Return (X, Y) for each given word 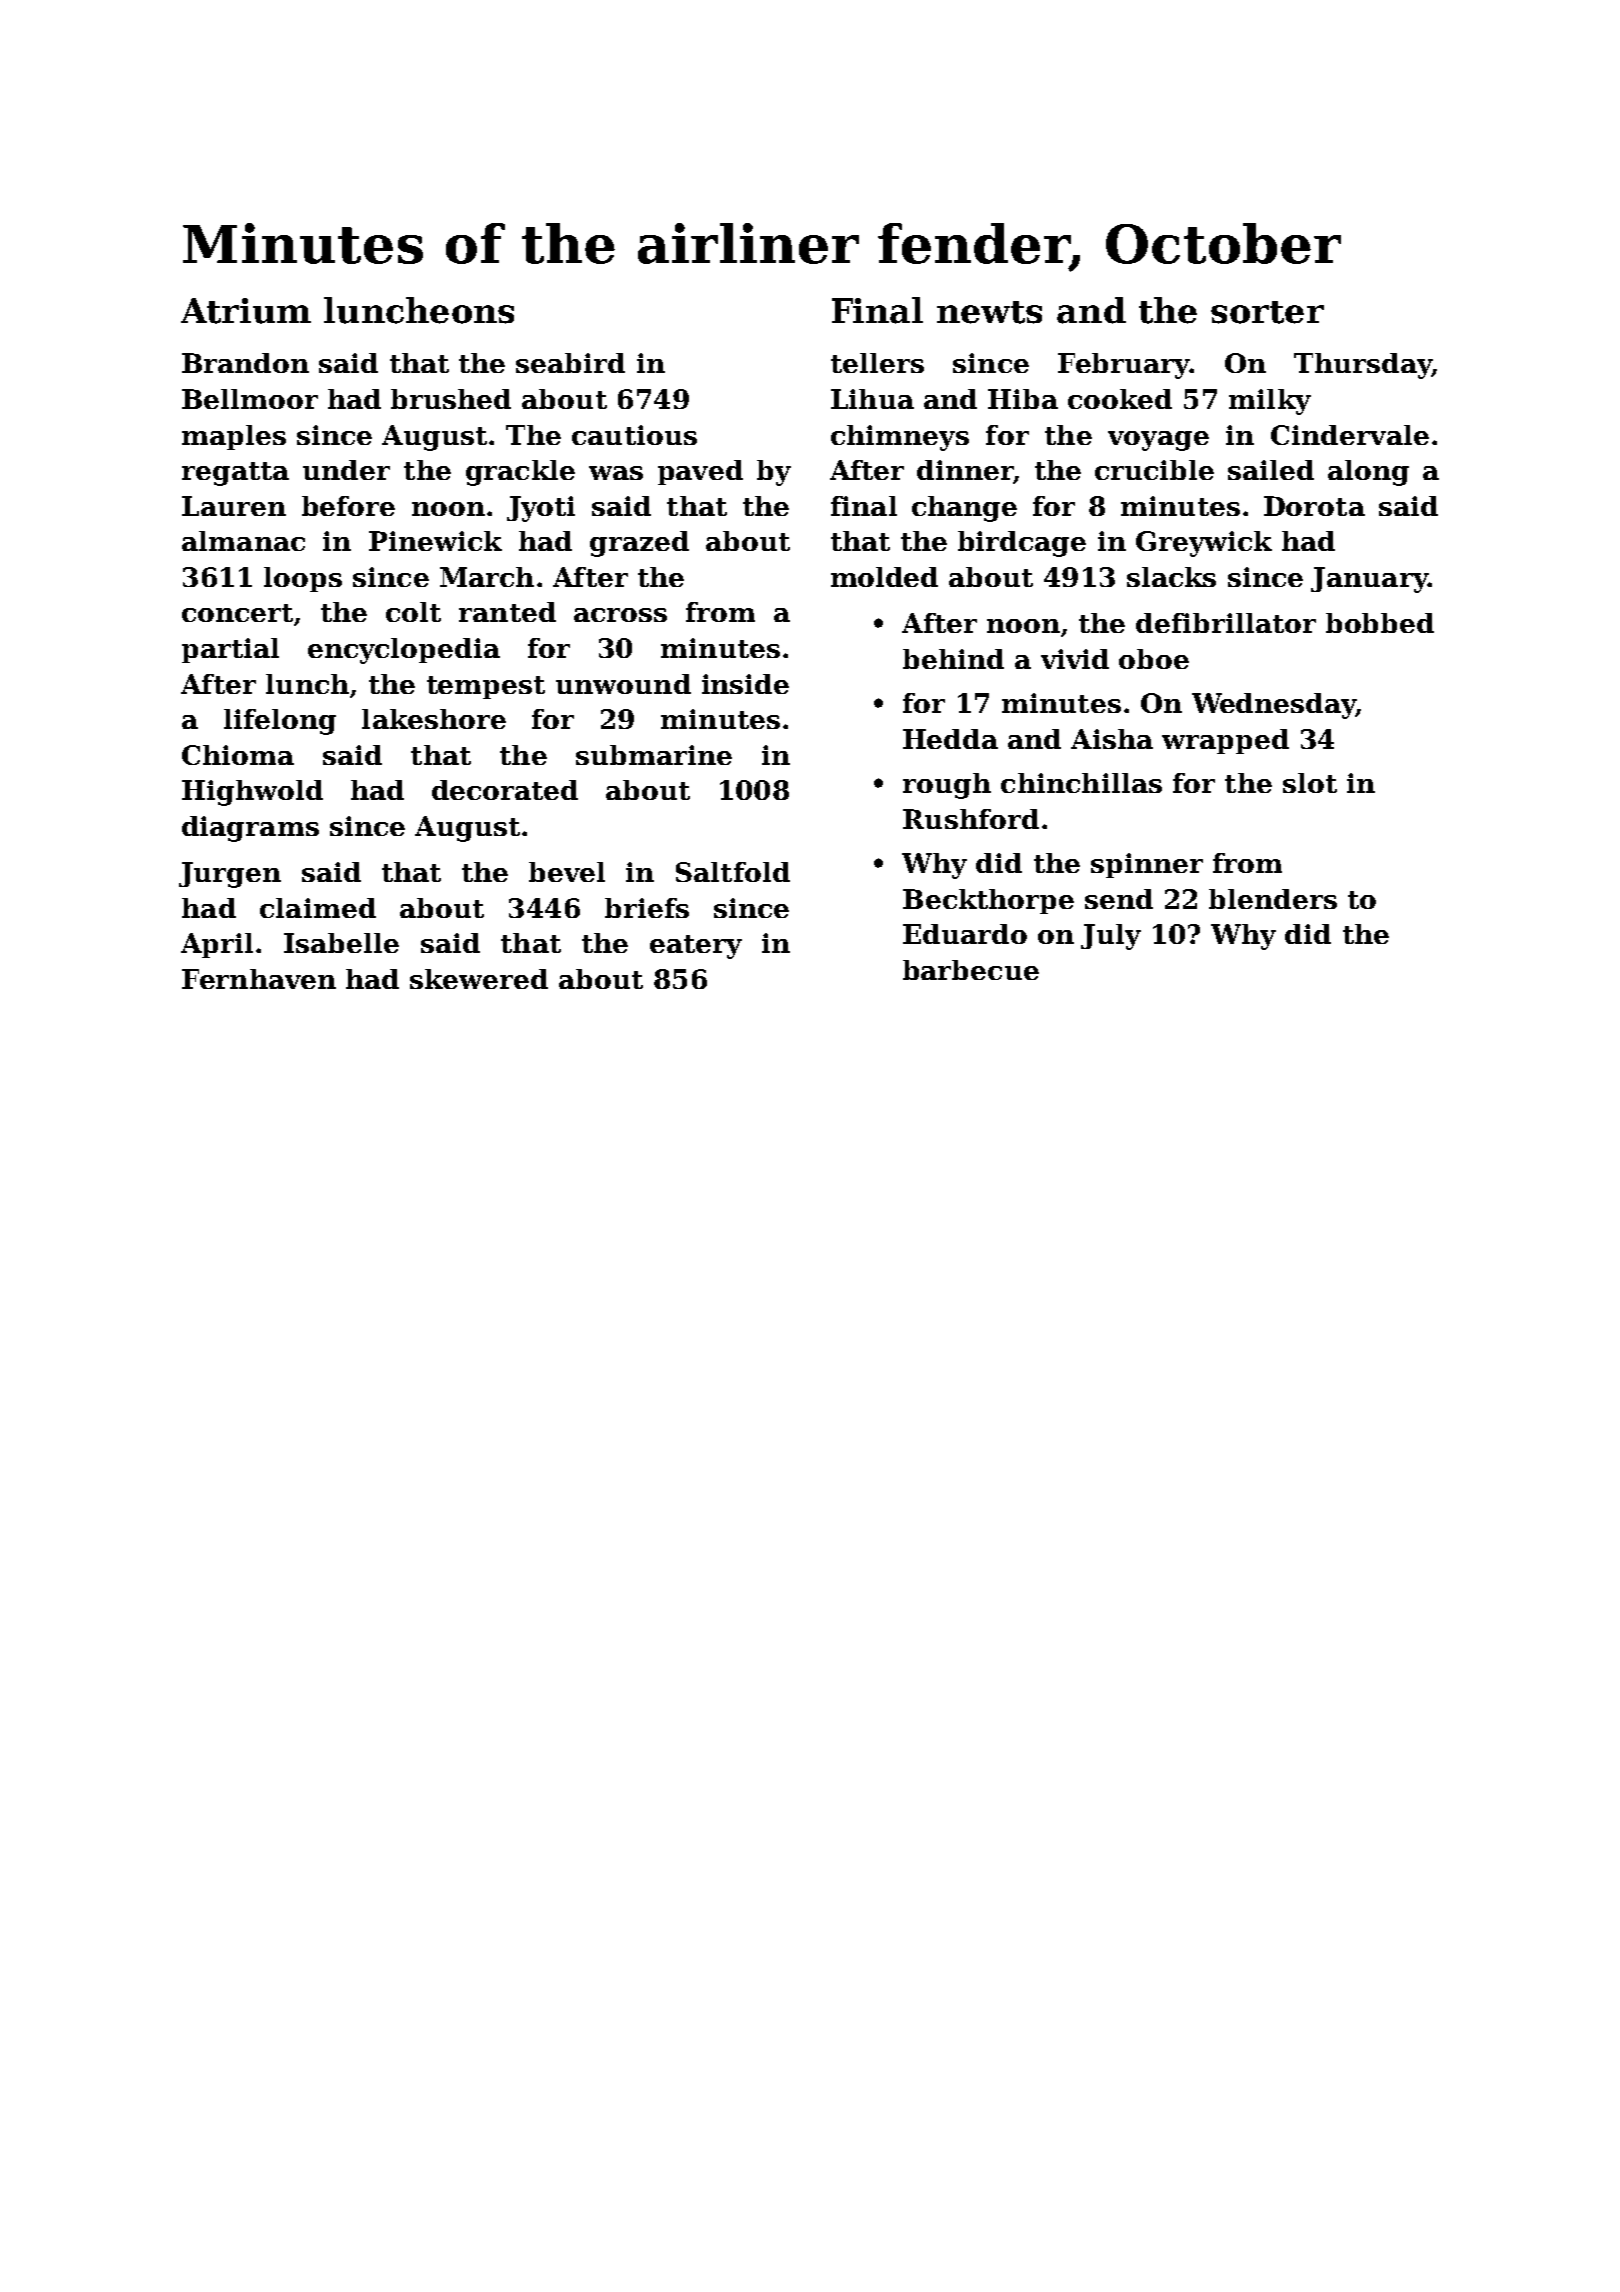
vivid (1075, 659)
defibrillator (1226, 623)
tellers (877, 363)
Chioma (238, 755)
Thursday (1362, 366)
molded (884, 577)
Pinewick (435, 541)
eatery (696, 947)
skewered (479, 979)
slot (1310, 783)
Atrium (246, 311)
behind (953, 659)
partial (230, 650)
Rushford (971, 819)
